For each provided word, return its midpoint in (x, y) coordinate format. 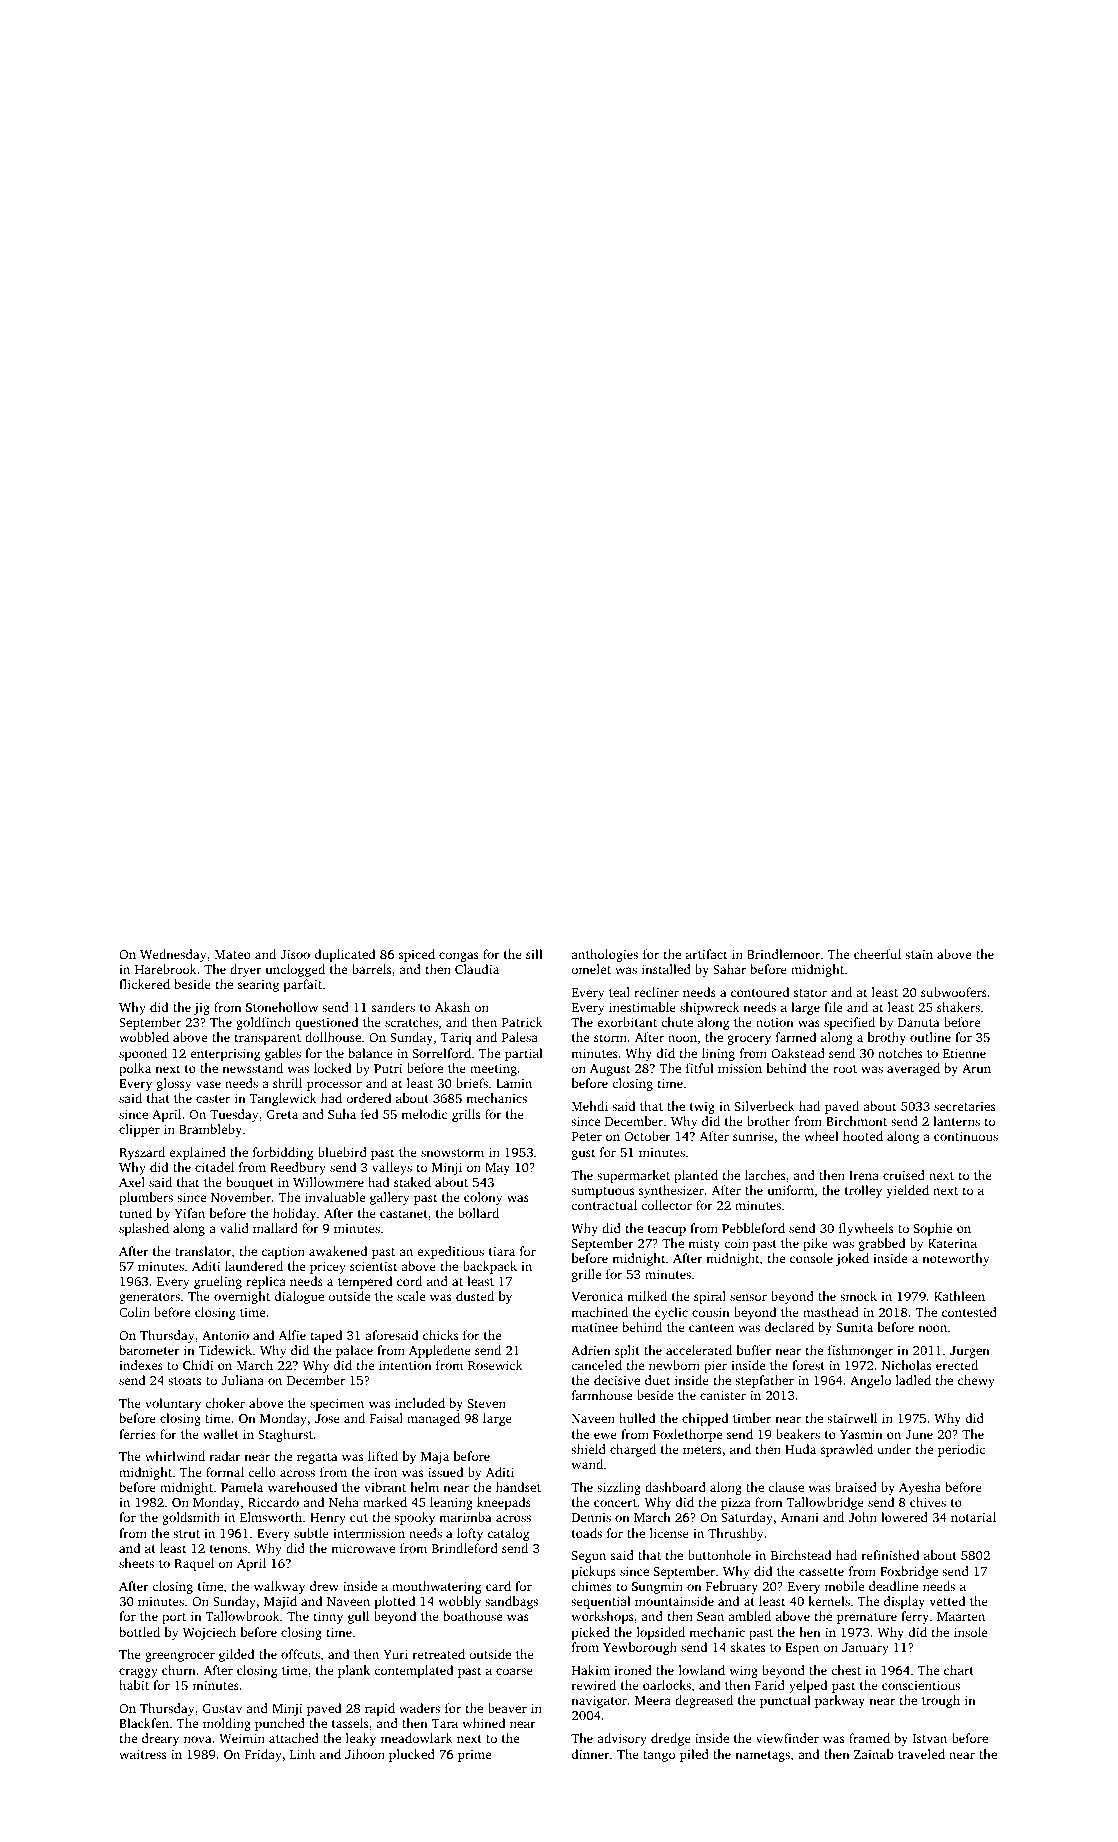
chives (928, 1502)
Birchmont (856, 1121)
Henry (328, 1519)
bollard (478, 1213)
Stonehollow (282, 1007)
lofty (470, 1534)
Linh (302, 1754)
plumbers (146, 1198)
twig (702, 1108)
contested (969, 1312)
